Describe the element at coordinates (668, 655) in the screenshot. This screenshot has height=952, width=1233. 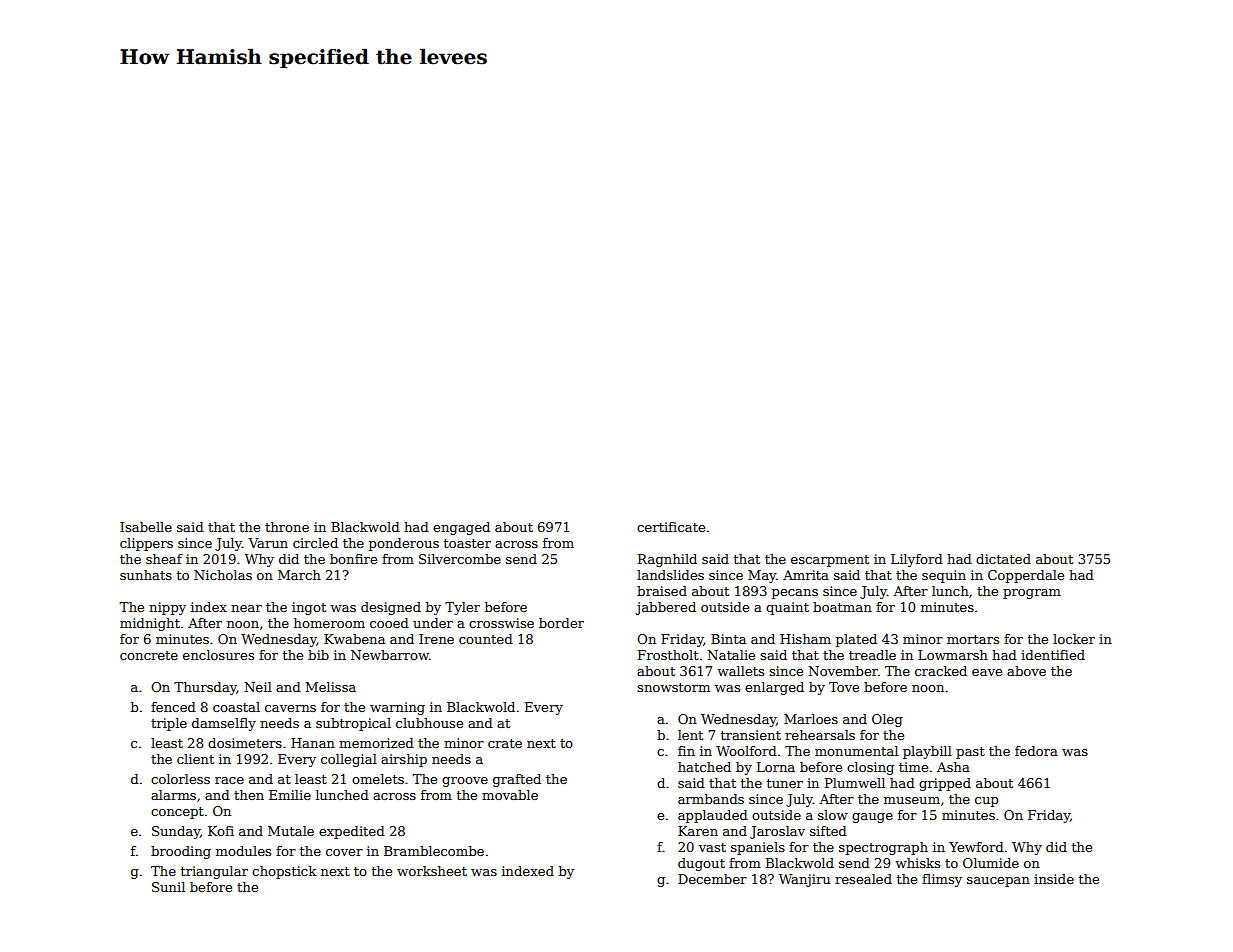
I see `Frostholt` at that location.
